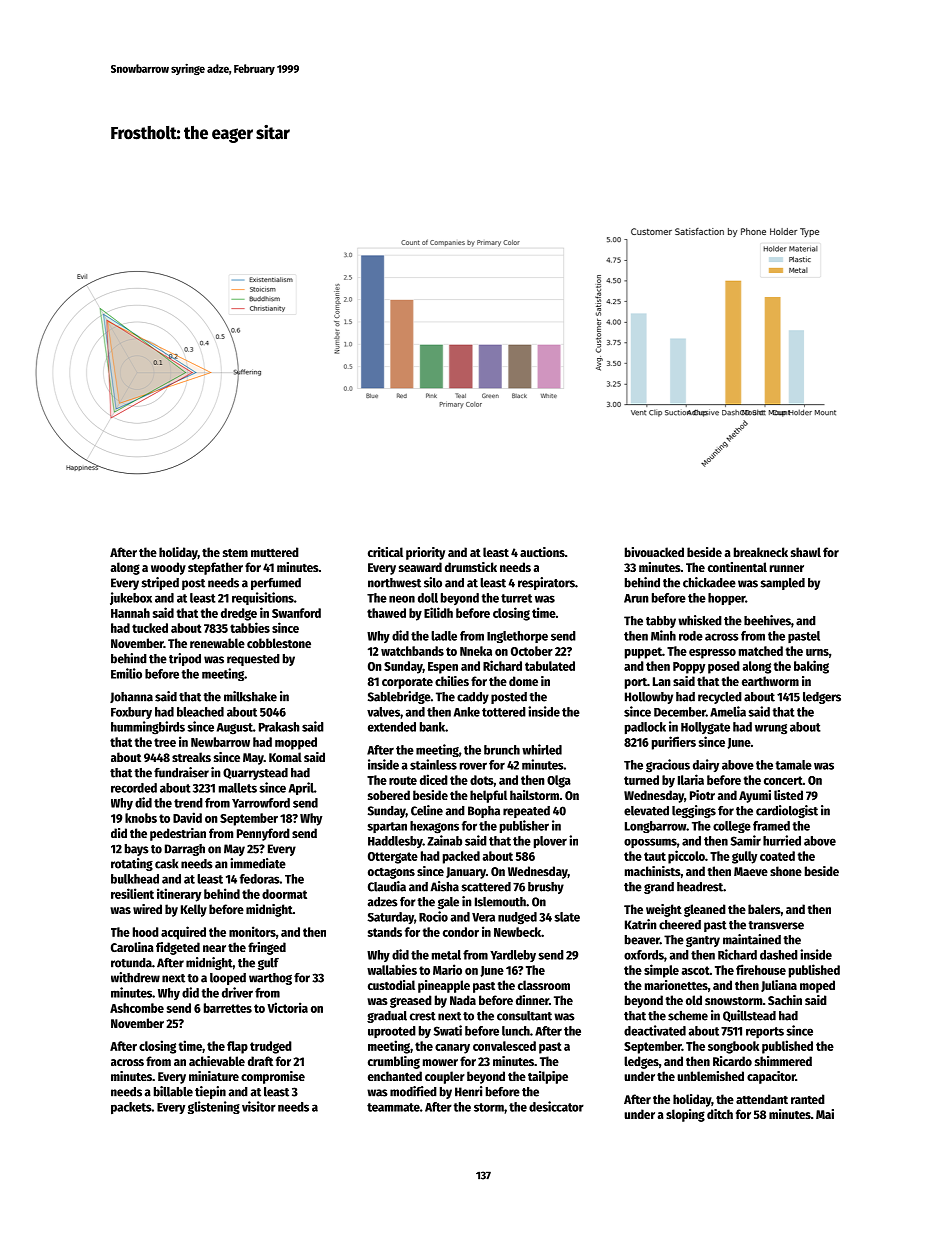 The height and width of the screenshot is (1233, 952). I want to click on Yardleby, so click(513, 956).
